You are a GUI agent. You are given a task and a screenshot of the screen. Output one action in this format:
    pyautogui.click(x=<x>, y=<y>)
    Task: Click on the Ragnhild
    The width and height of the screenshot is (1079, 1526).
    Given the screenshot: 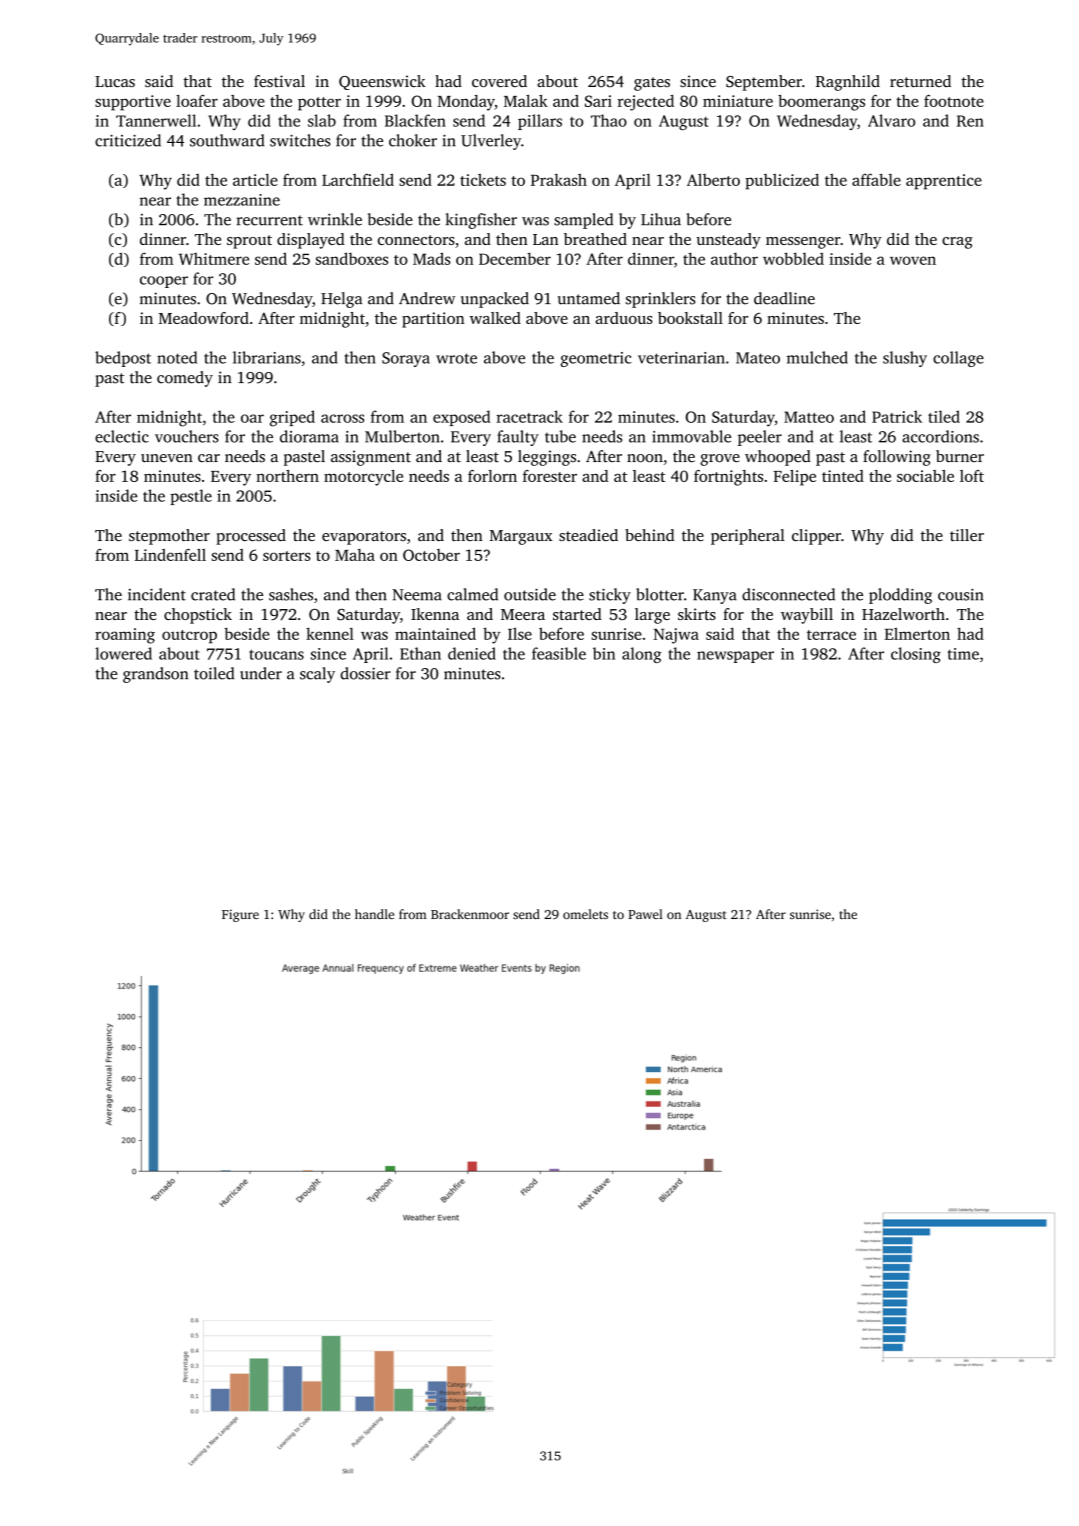 What is the action you would take?
    pyautogui.click(x=848, y=83)
